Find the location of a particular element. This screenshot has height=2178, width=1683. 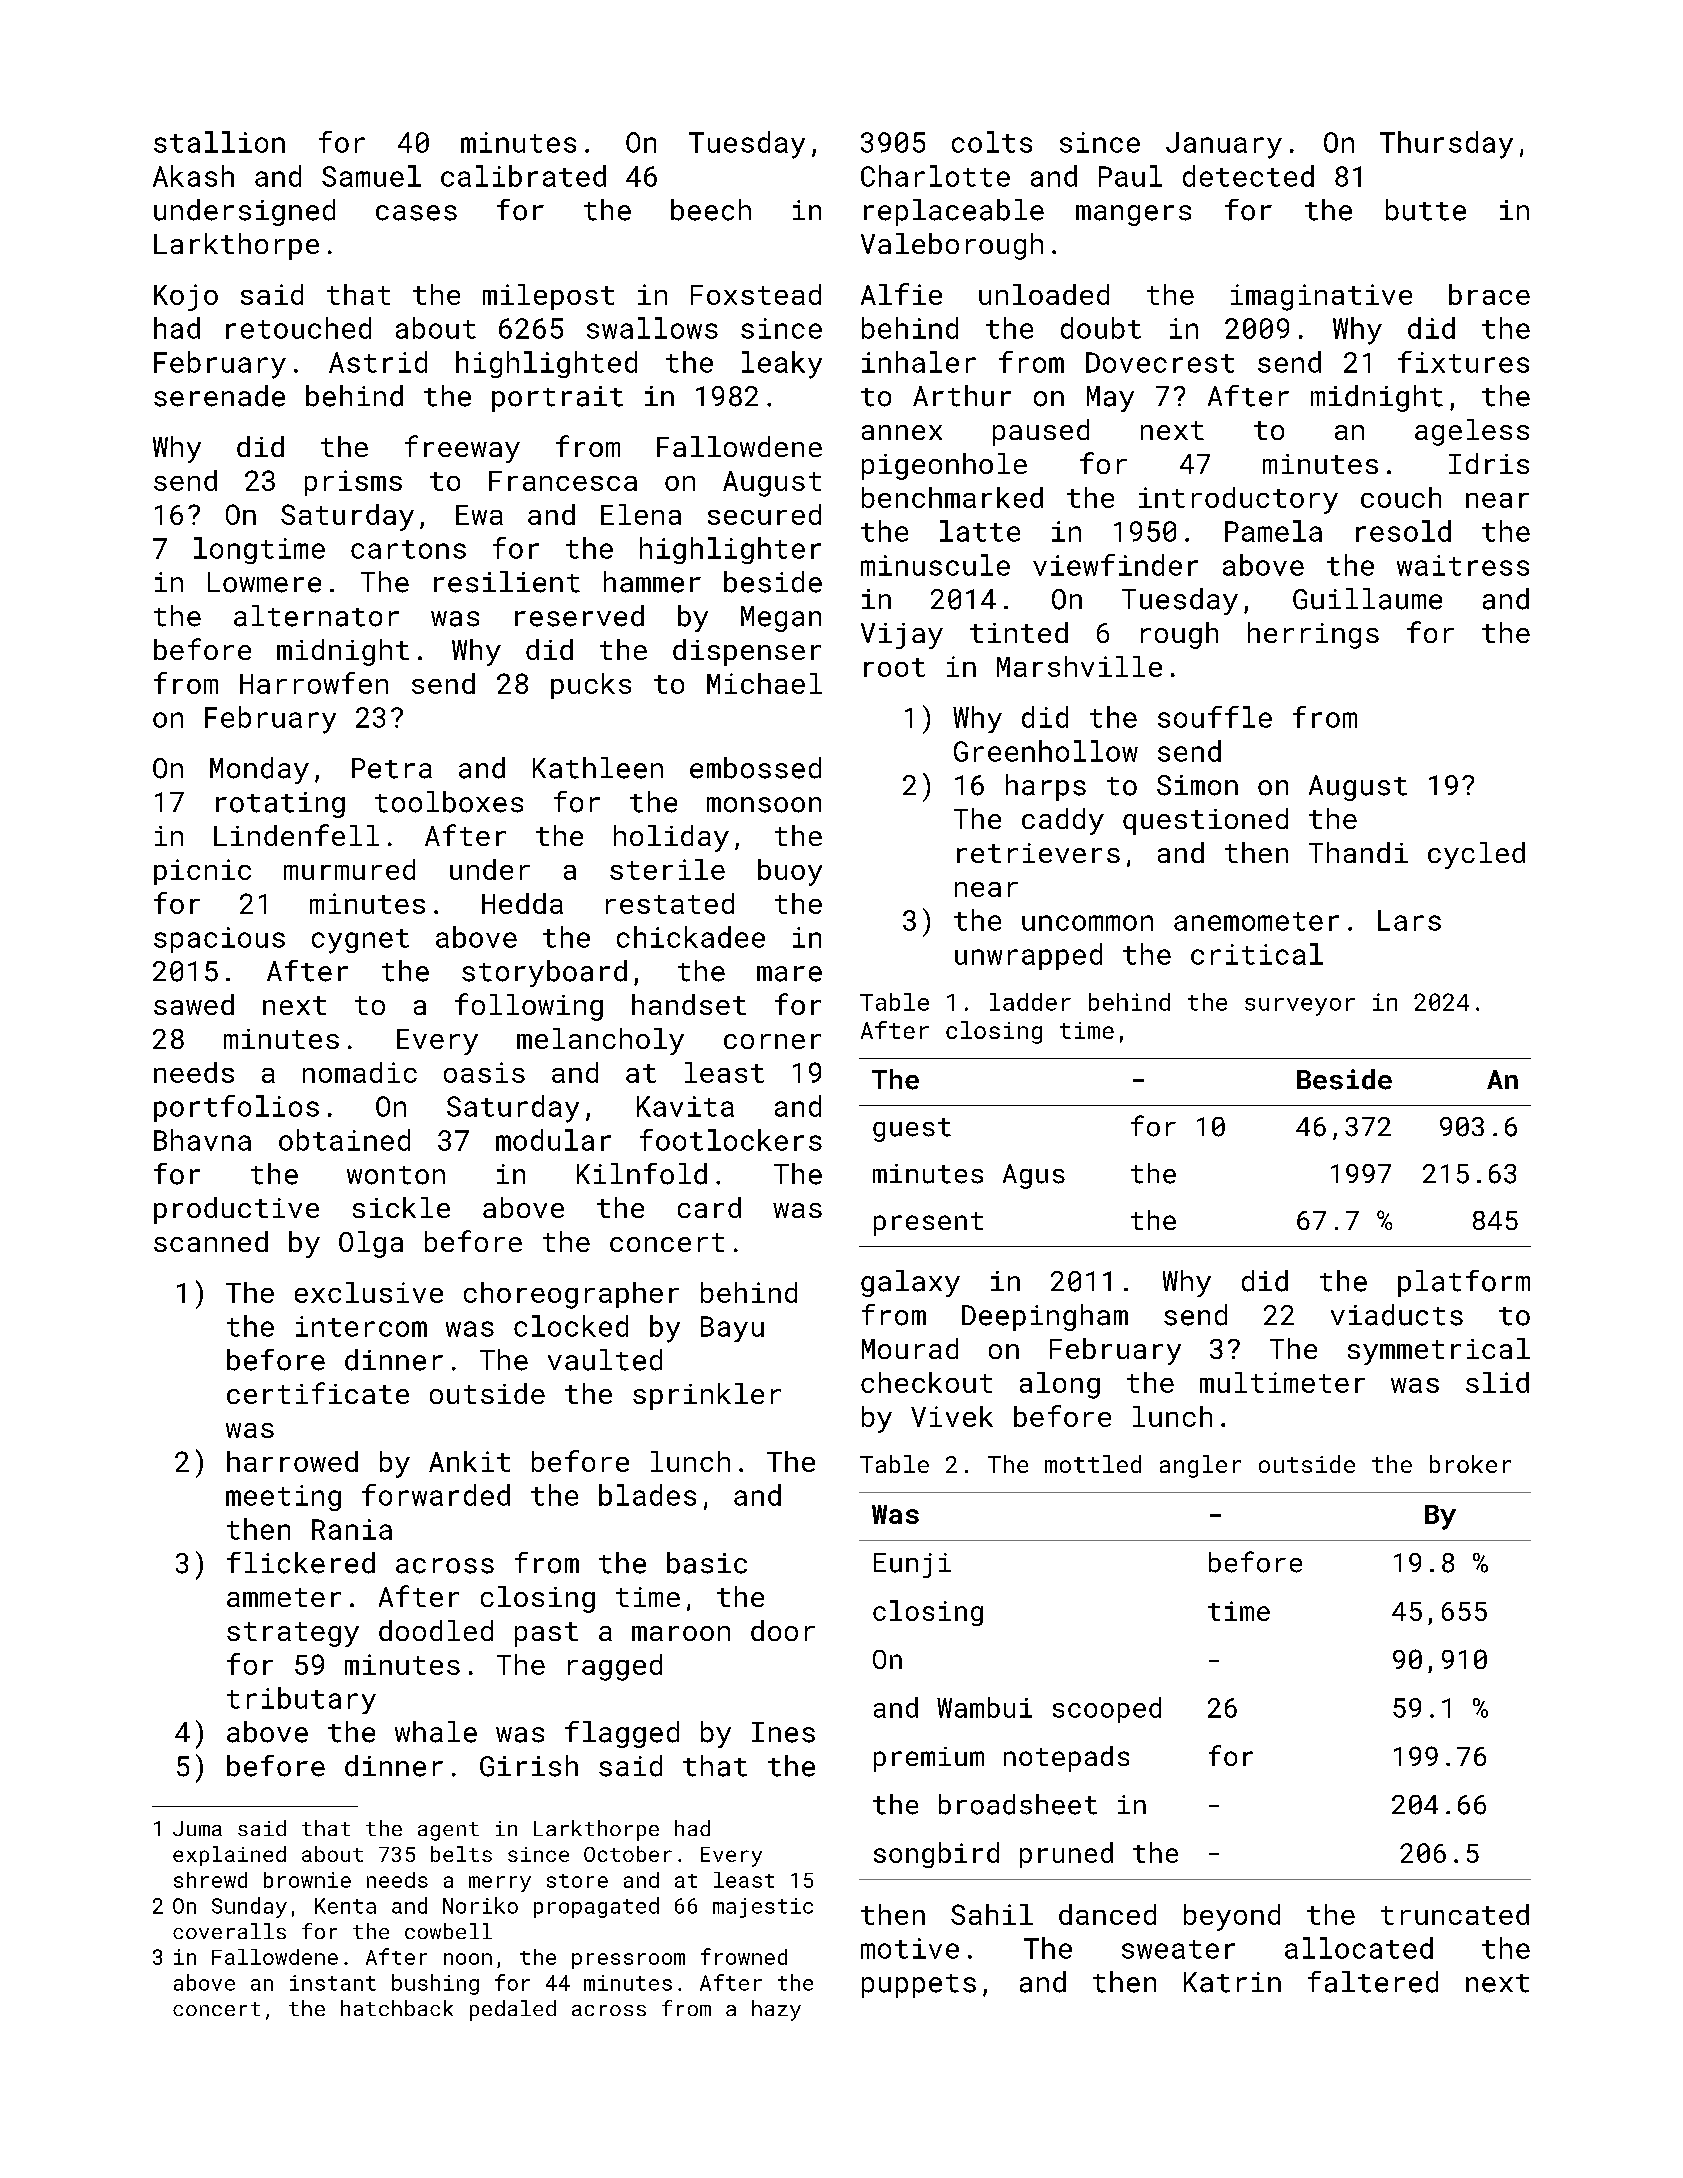

pedaled is located at coordinates (513, 2010).
